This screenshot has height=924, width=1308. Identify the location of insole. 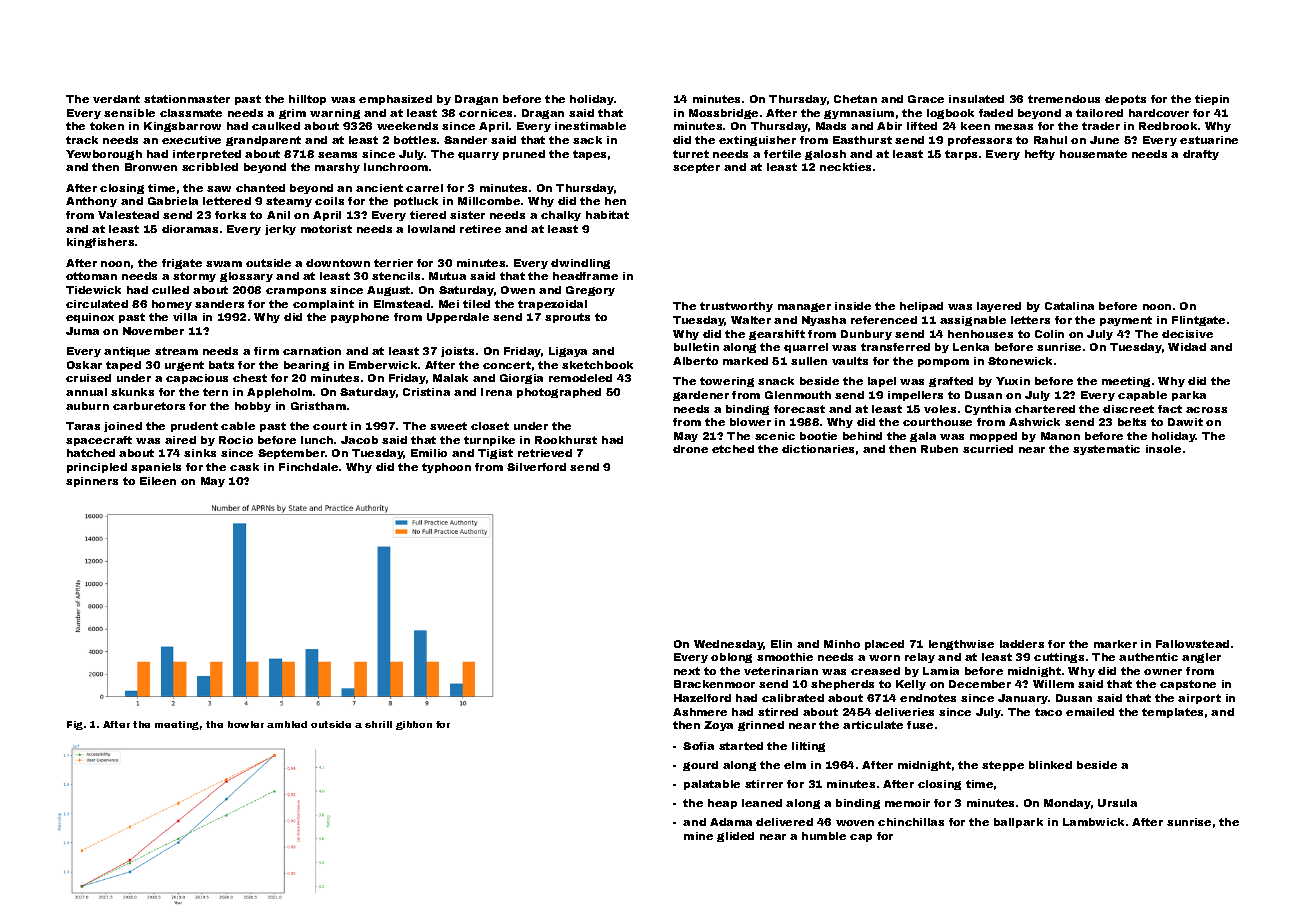
(1163, 449).
